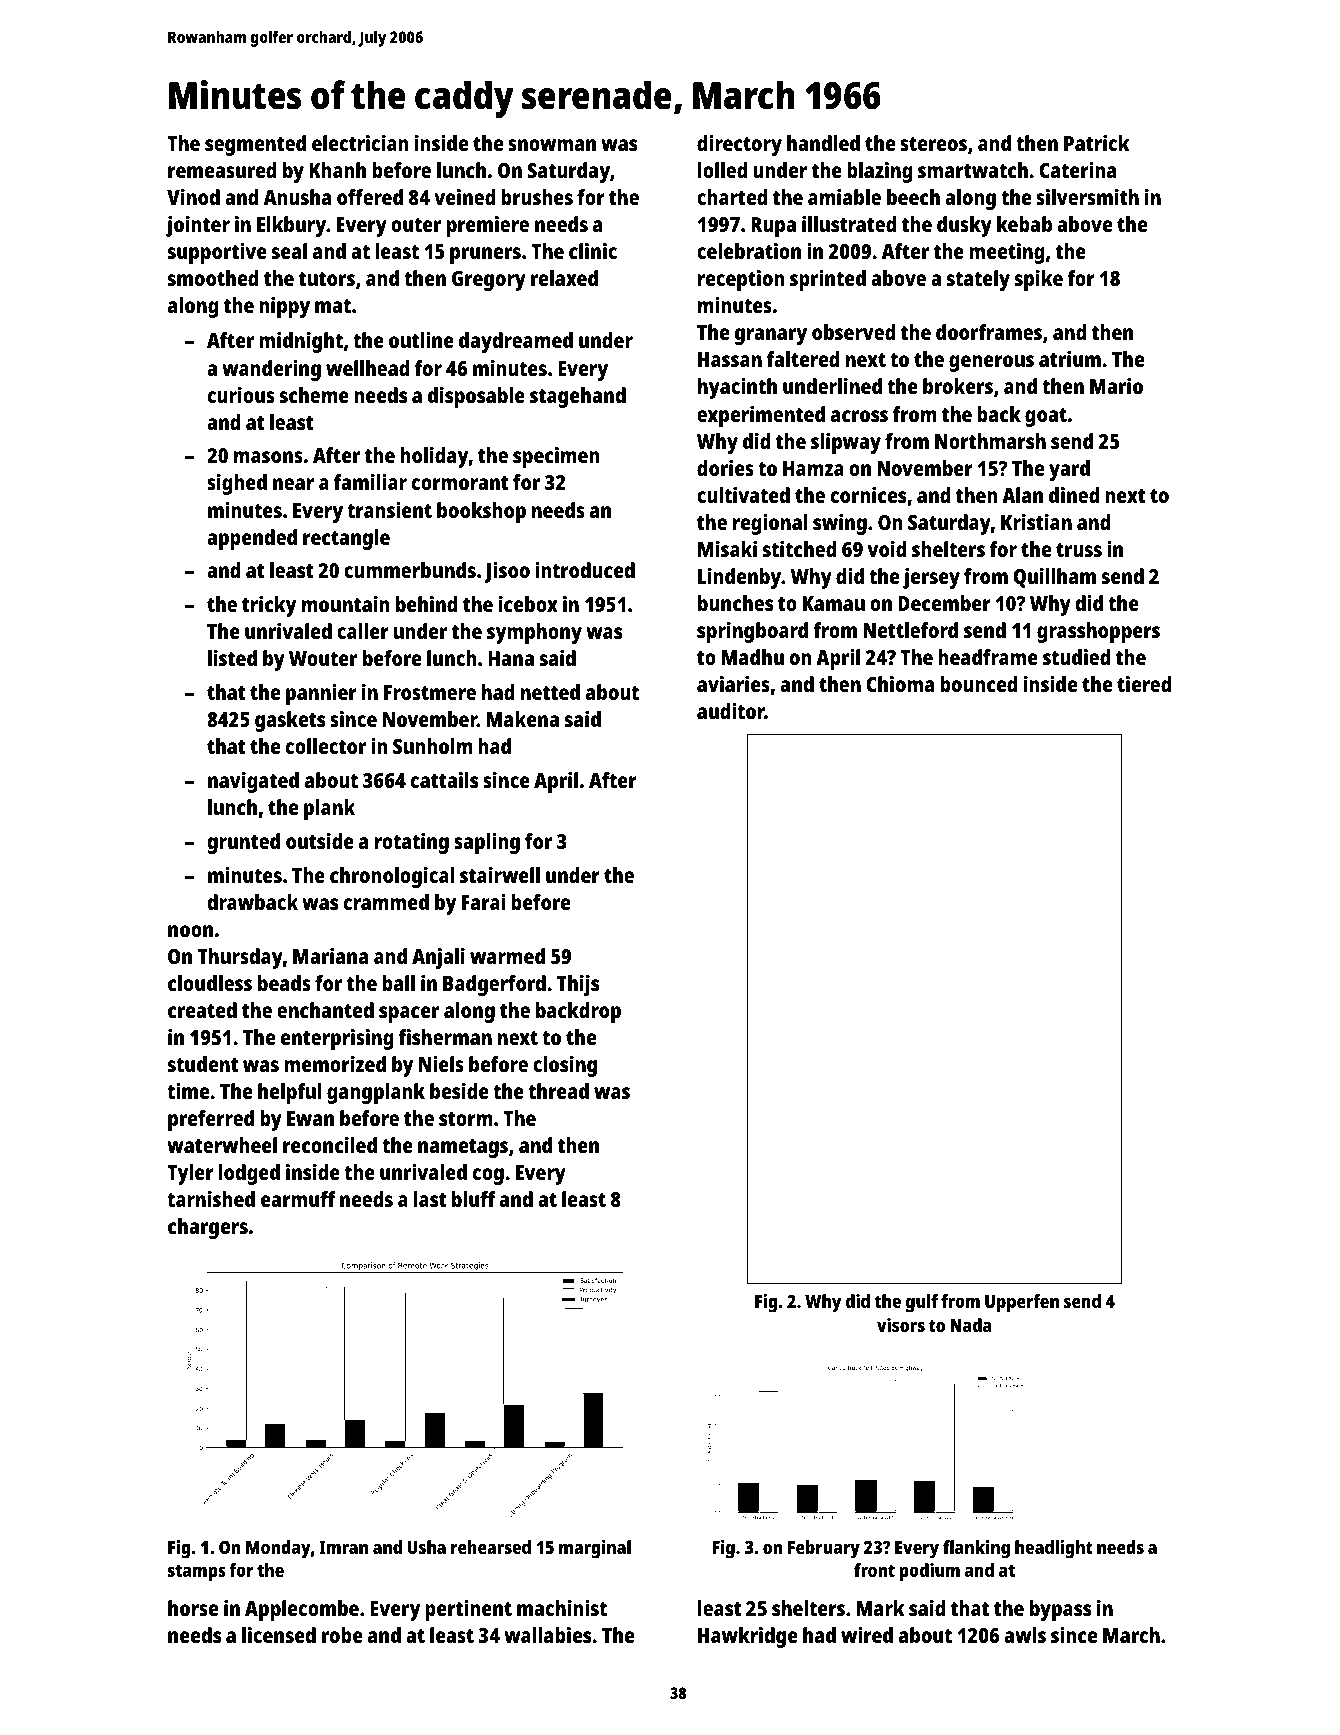 Image resolution: width=1340 pixels, height=1735 pixels. What do you see at coordinates (343, 1547) in the screenshot?
I see `Imran` at bounding box center [343, 1547].
